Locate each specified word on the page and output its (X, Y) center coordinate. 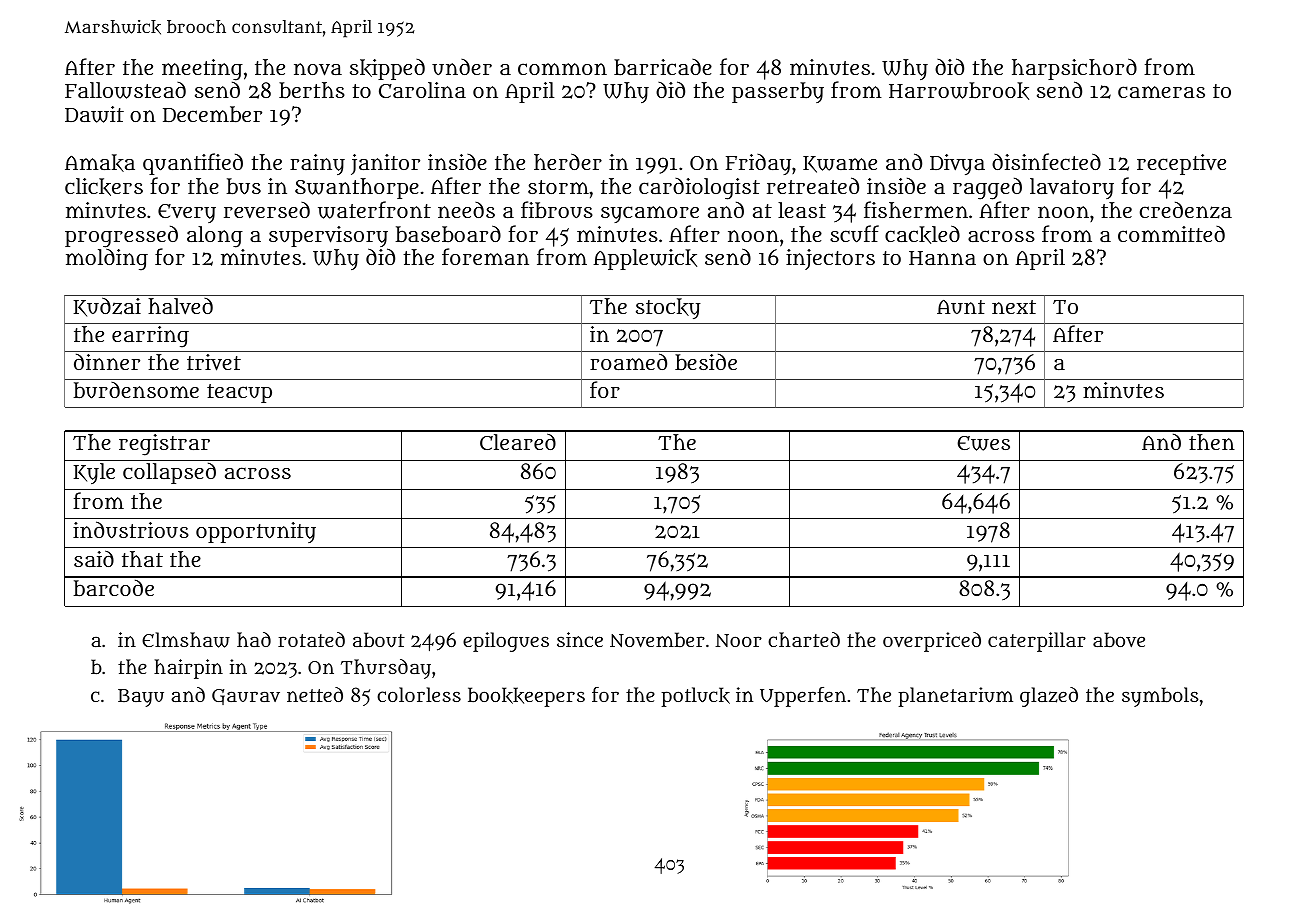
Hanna (942, 258)
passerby (778, 92)
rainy (317, 164)
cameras (1161, 92)
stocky (668, 308)
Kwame (840, 164)
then (1212, 442)
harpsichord (1074, 69)
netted (315, 694)
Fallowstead (125, 90)
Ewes (984, 443)
